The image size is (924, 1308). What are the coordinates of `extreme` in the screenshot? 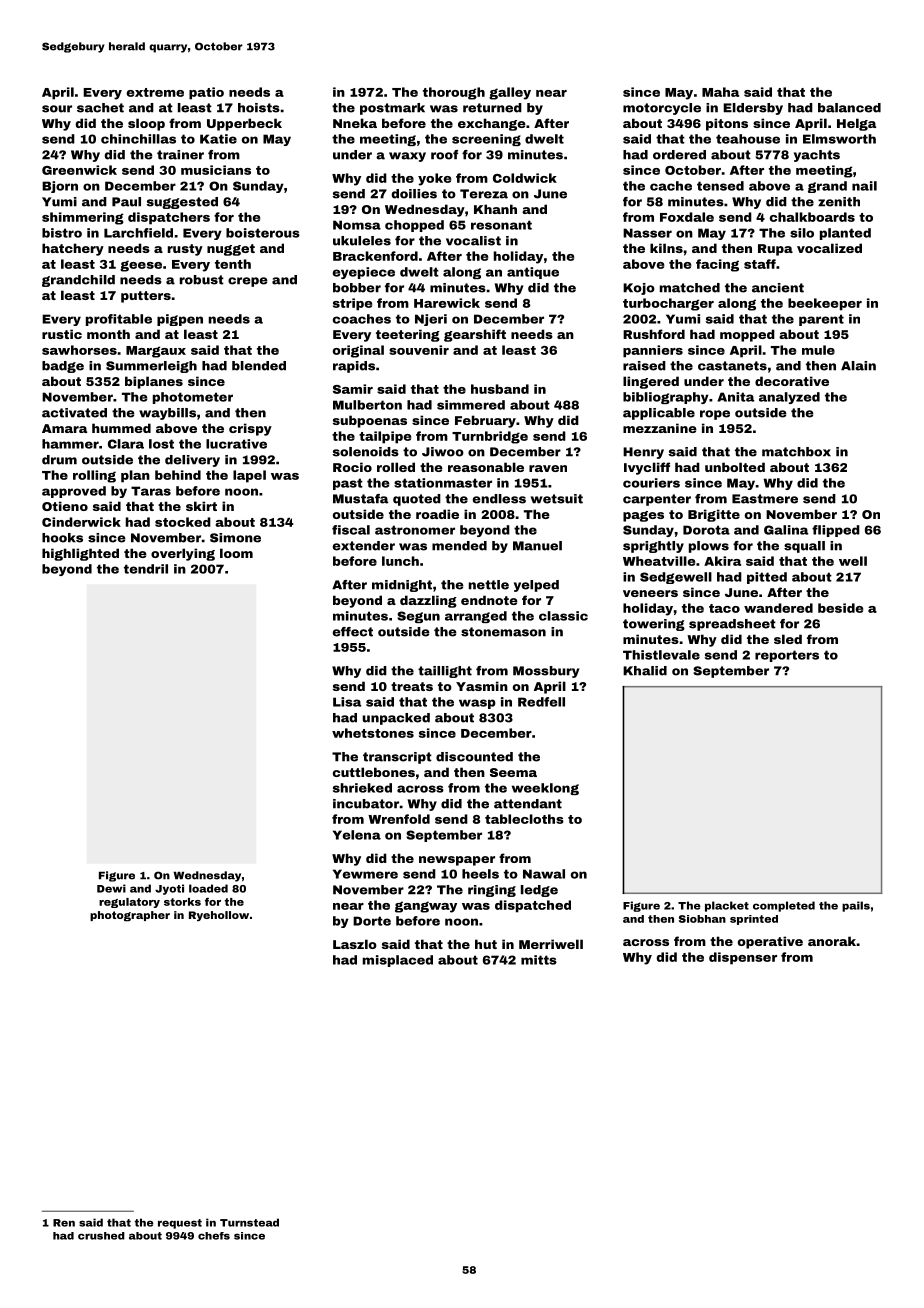 It's located at (155, 92).
